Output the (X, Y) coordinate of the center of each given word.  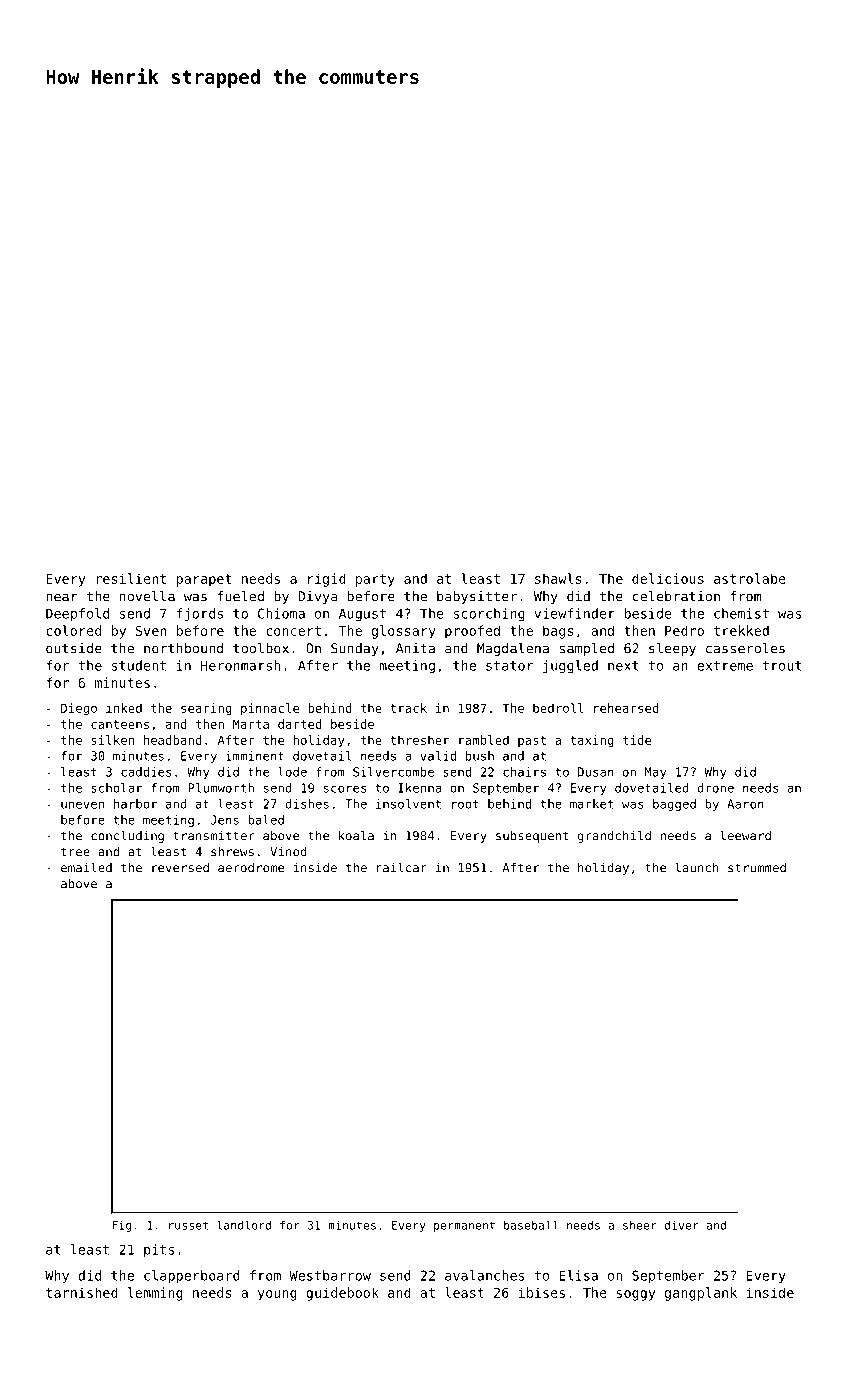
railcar (402, 867)
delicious (668, 578)
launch (697, 867)
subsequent (532, 837)
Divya (318, 597)
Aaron (745, 804)
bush (480, 756)
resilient (131, 578)
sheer (640, 1225)
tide (637, 740)
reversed (180, 868)
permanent (464, 1226)
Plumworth (221, 788)
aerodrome (251, 868)
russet (188, 1225)
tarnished (82, 1292)
